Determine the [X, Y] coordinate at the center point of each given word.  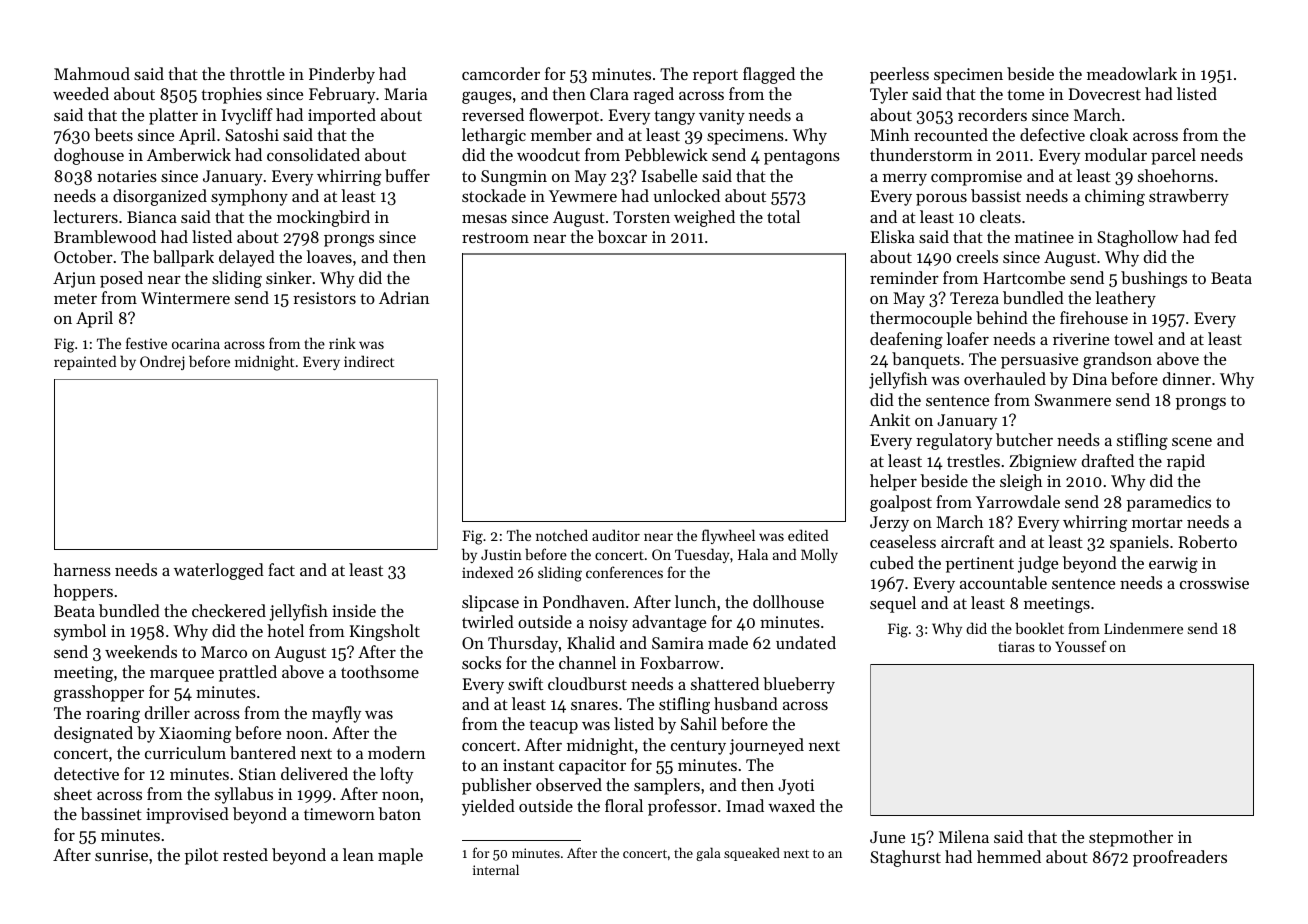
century [698, 747]
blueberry [799, 685]
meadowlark [1132, 73]
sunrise [121, 855]
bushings [1154, 279]
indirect [369, 361]
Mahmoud [92, 73]
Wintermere [185, 298]
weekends [141, 651]
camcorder [501, 73]
